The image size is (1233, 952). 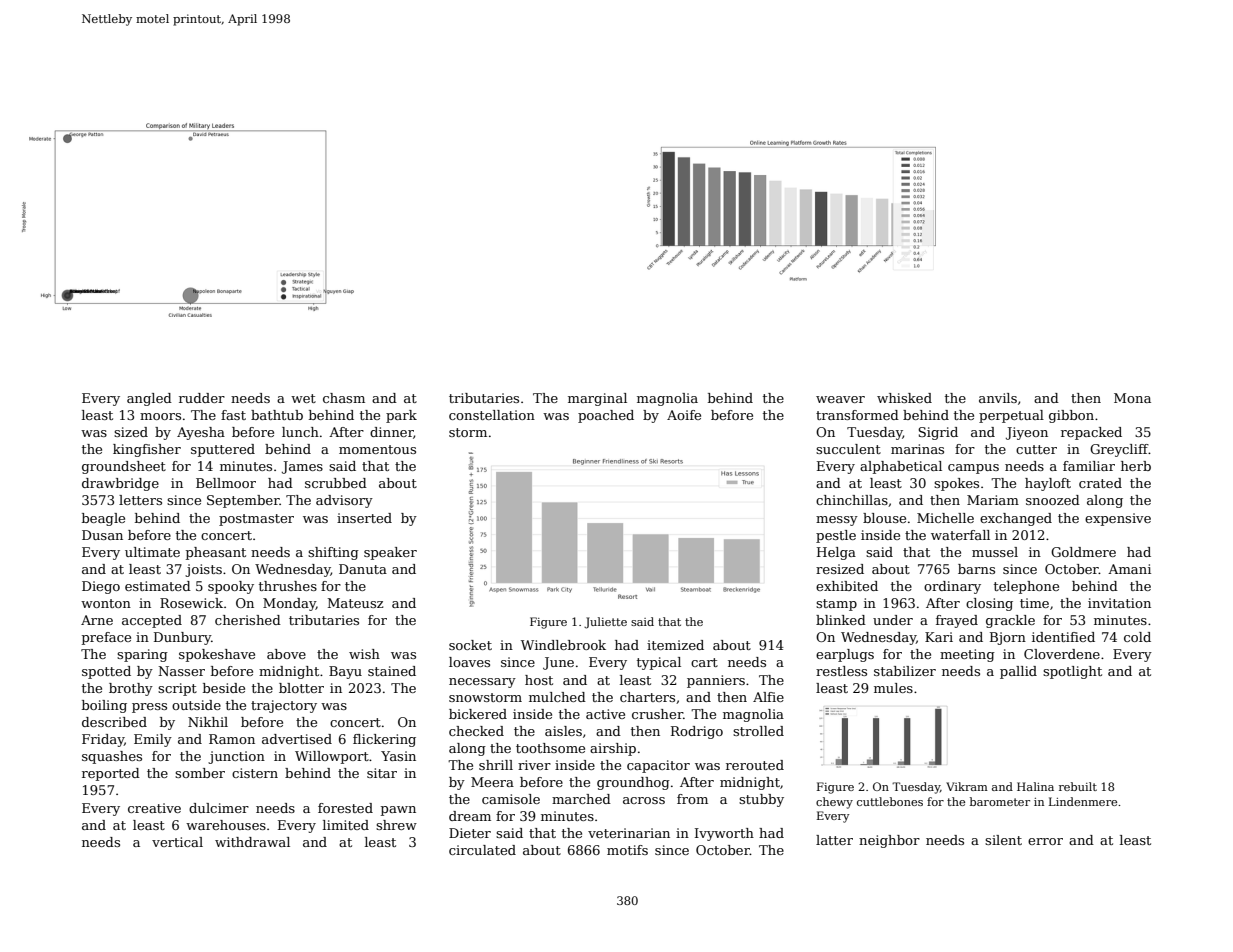 I want to click on Juliette, so click(x=605, y=623).
